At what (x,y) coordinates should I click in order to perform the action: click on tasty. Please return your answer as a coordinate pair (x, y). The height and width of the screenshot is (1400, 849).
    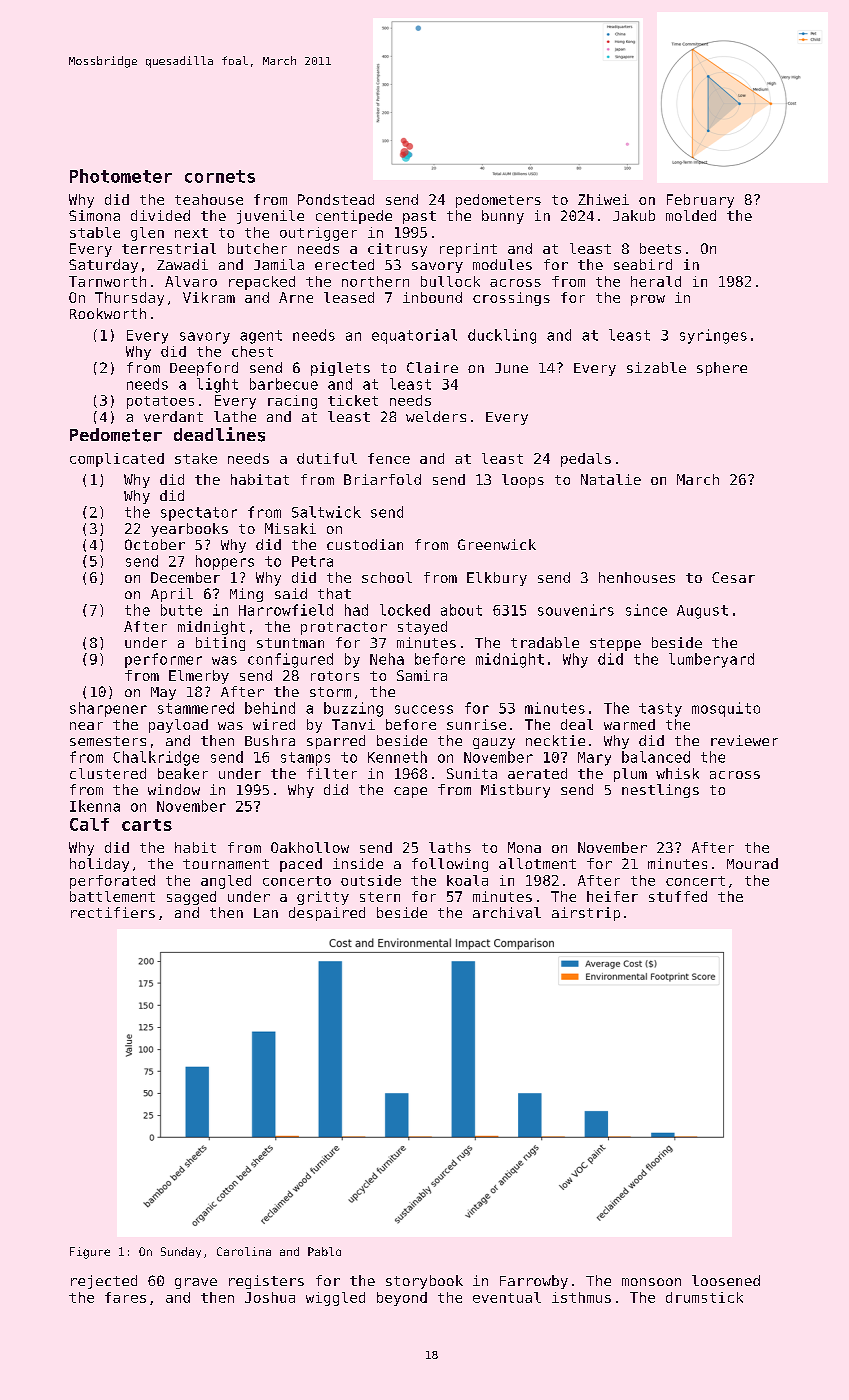
    Looking at the image, I should click on (660, 710).
